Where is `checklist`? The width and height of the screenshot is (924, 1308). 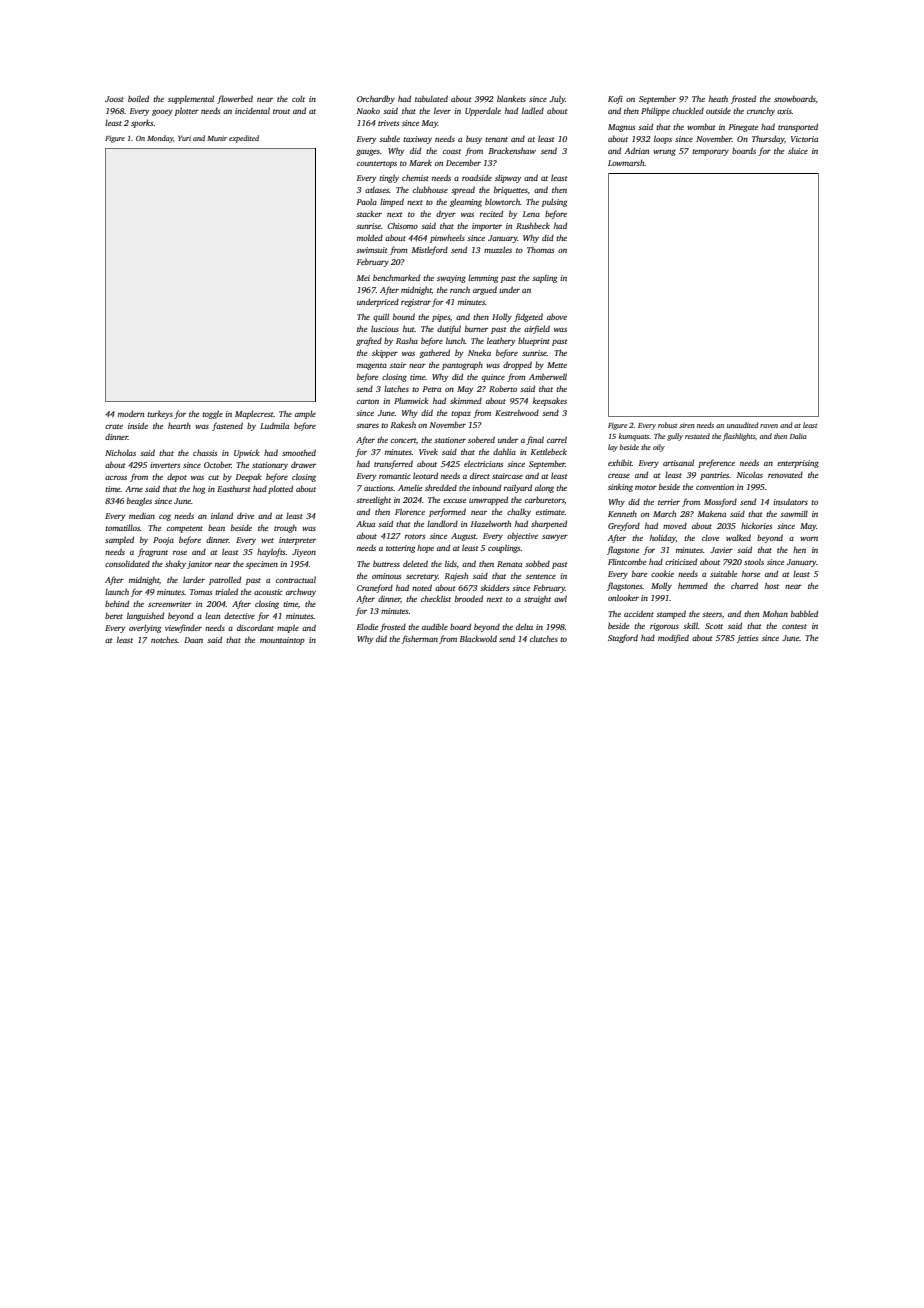 checklist is located at coordinates (436, 598).
